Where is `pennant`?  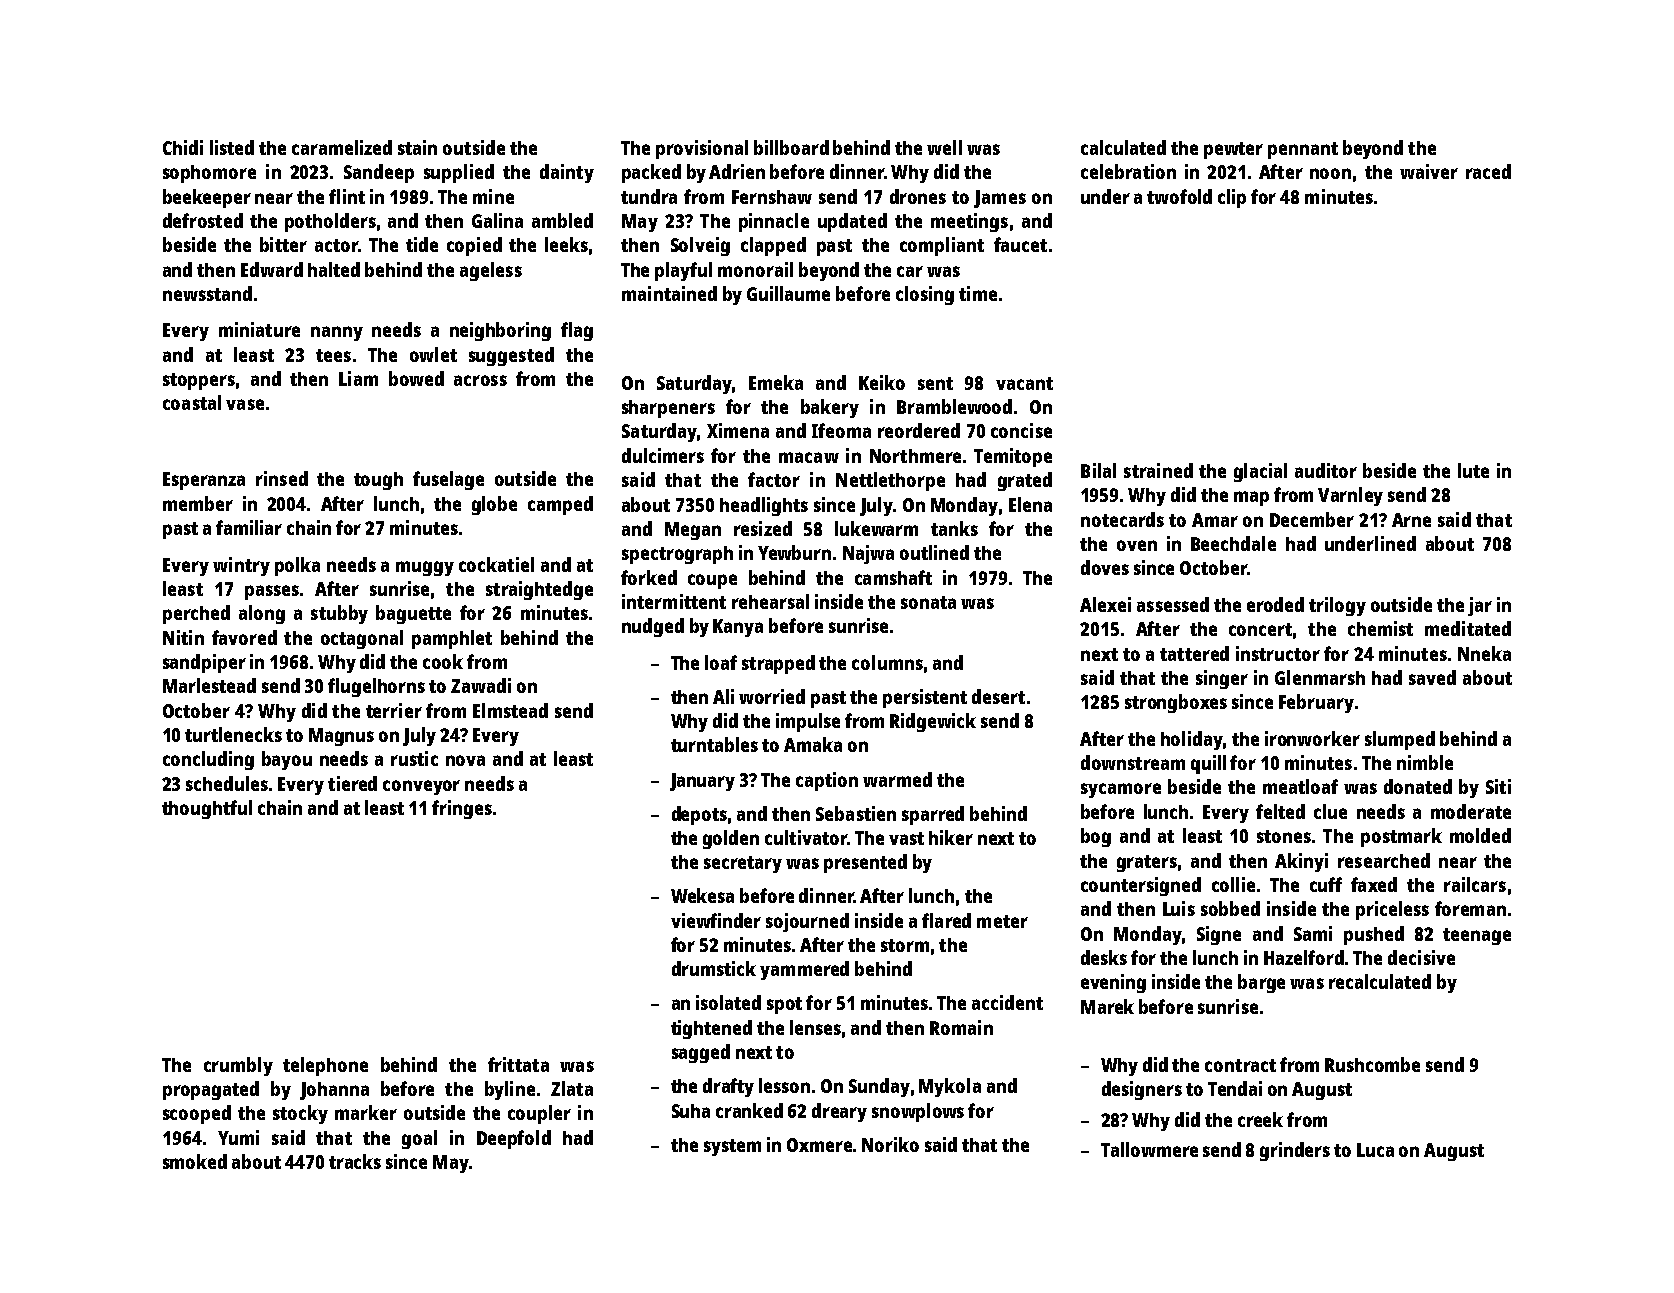
pennant is located at coordinates (1303, 150).
